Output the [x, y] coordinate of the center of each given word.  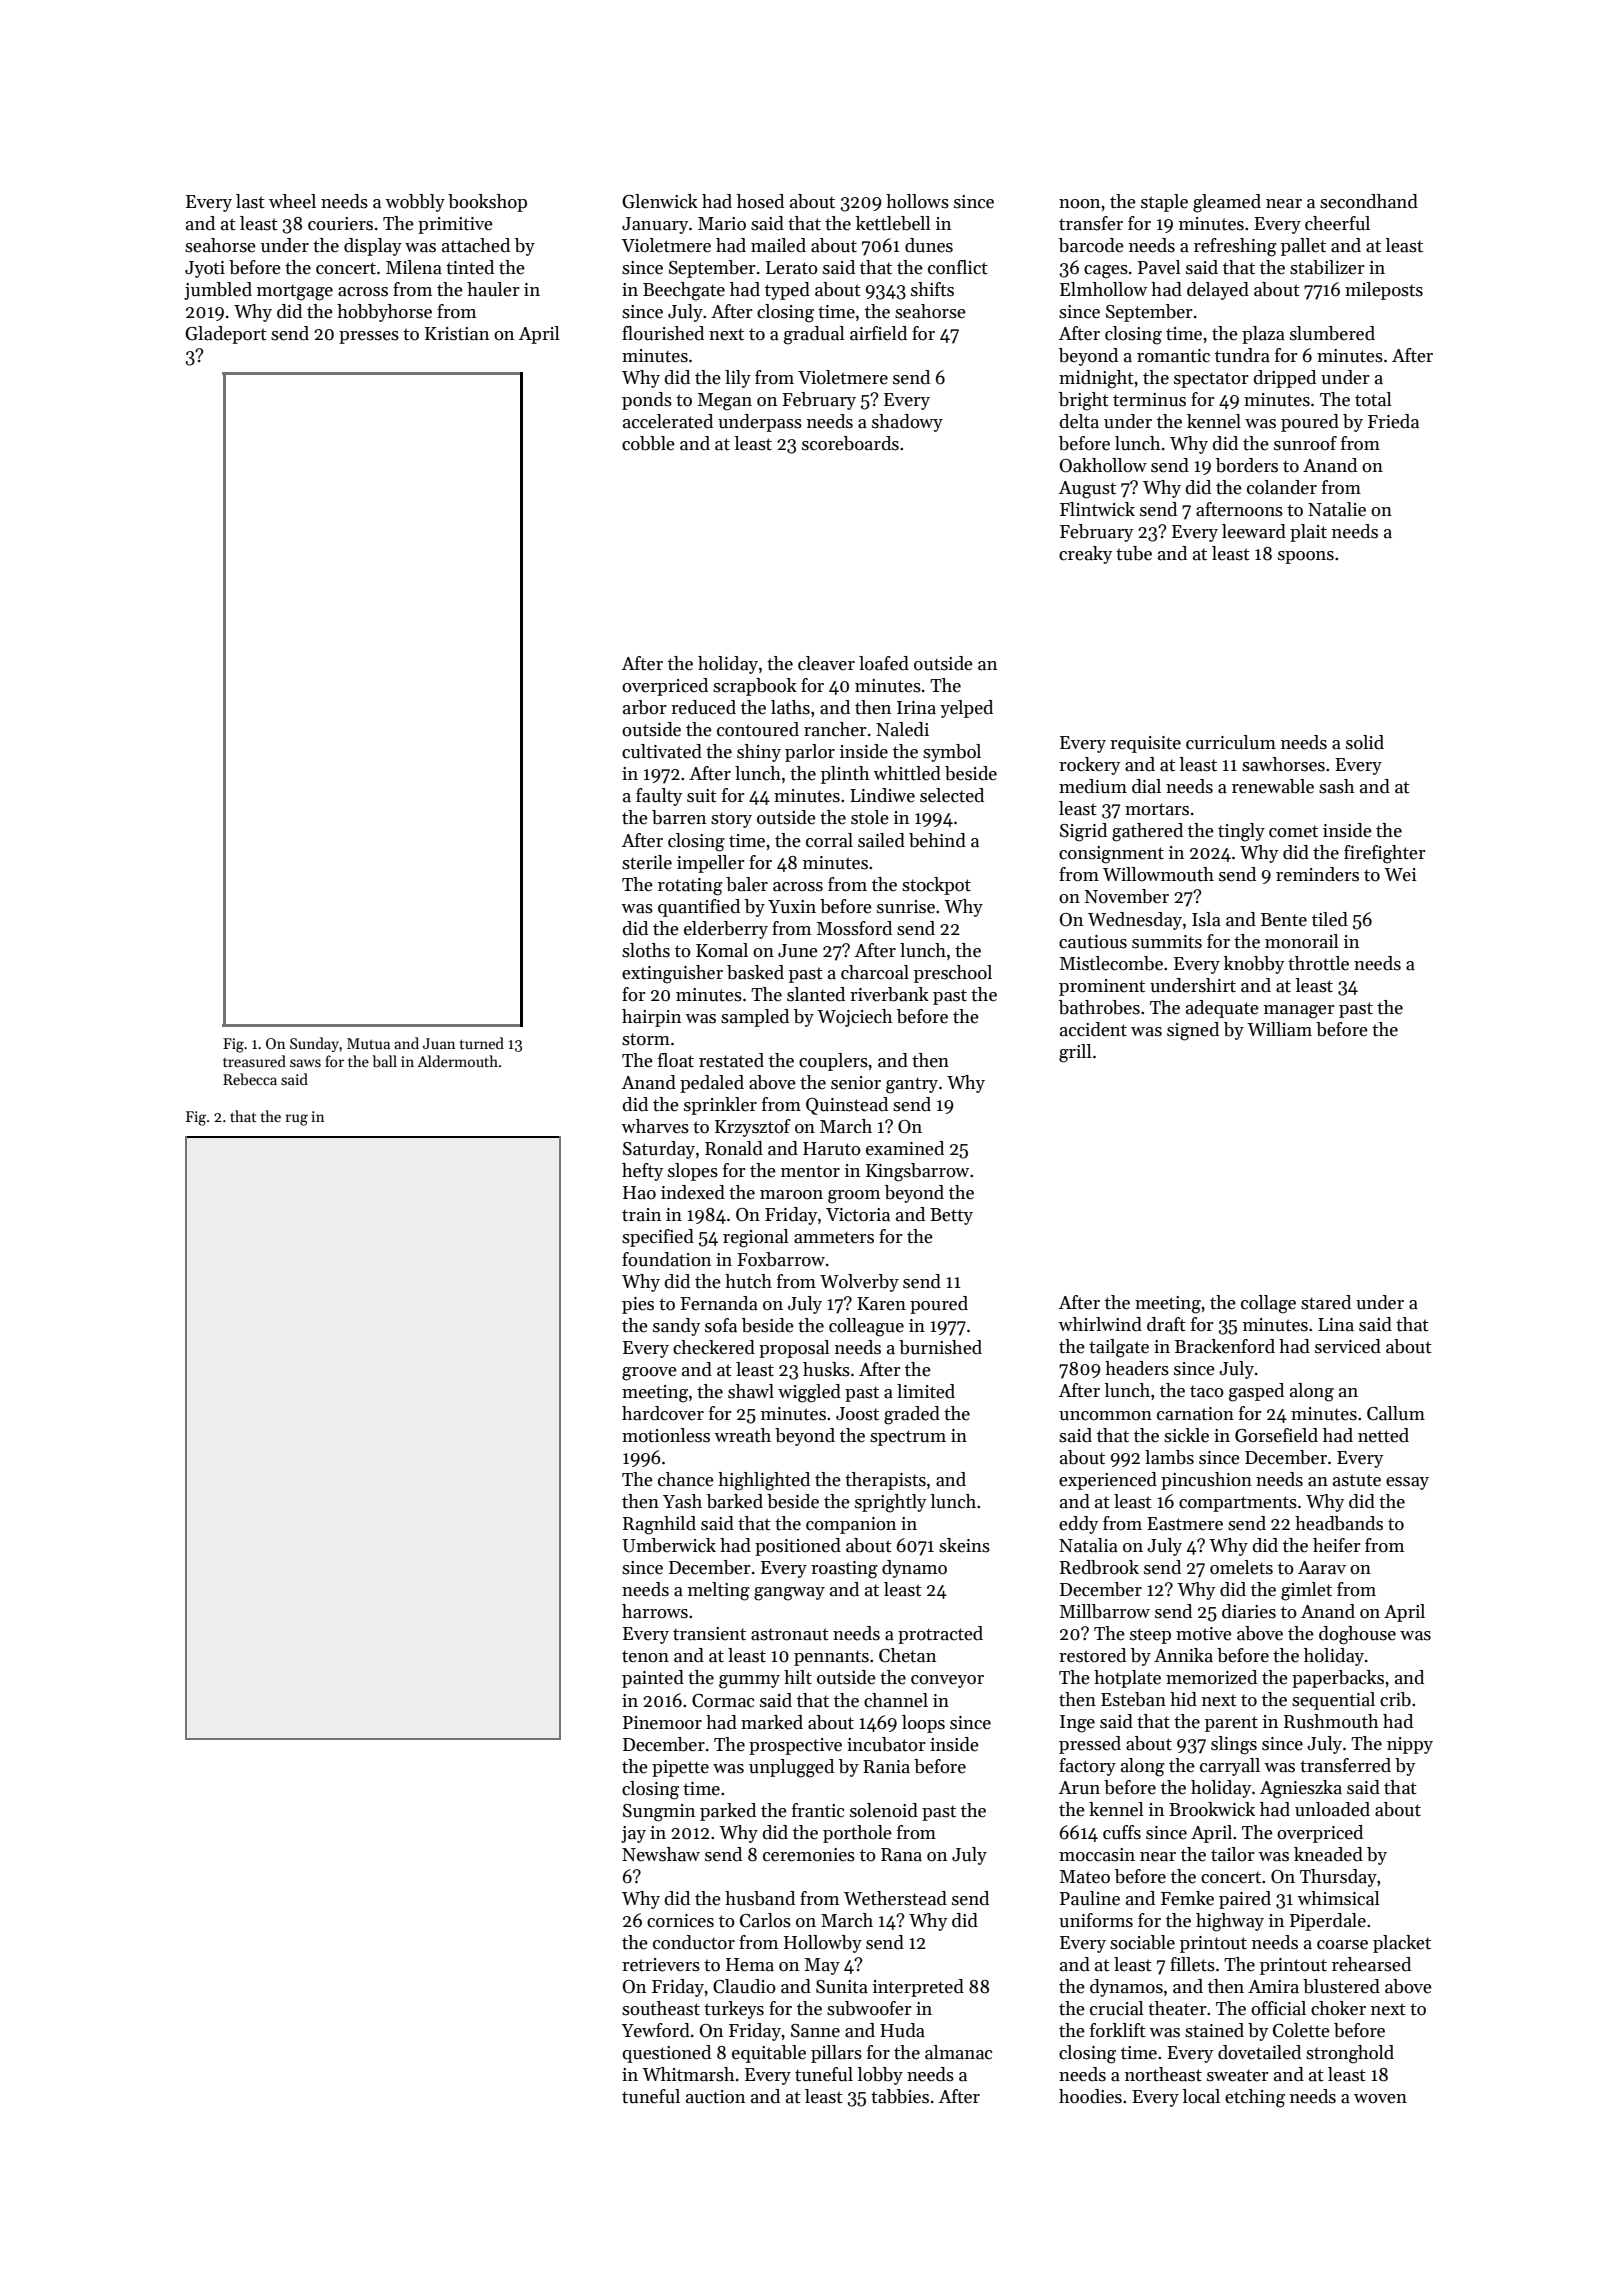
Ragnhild [659, 1525]
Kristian [457, 334]
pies [638, 1305]
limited [926, 1391]
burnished [940, 1347]
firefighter [1385, 854]
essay [1407, 1483]
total [1373, 399]
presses [369, 337]
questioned [666, 2054]
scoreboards [850, 443]
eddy [1078, 1525]
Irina [916, 708]
